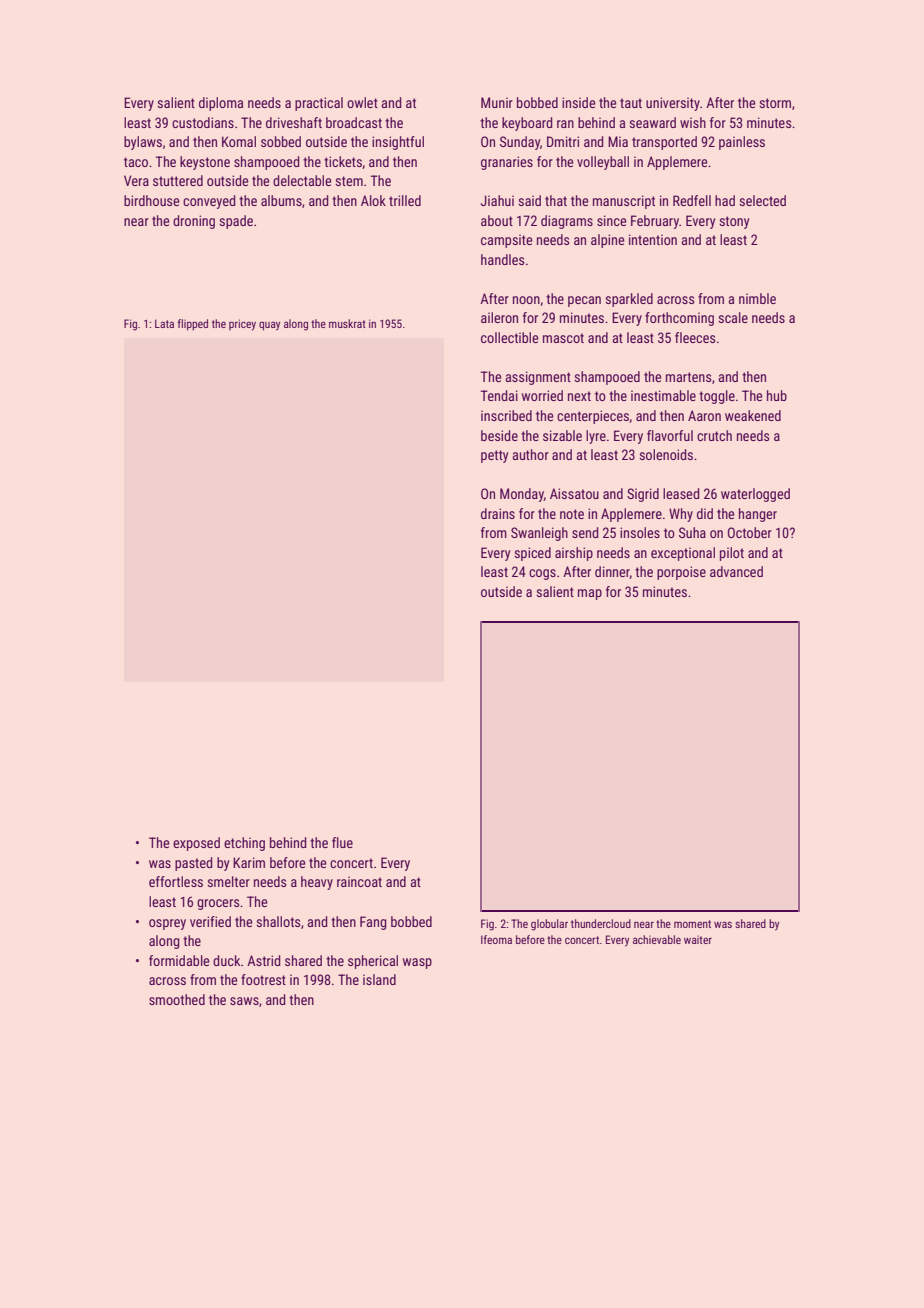 This screenshot has height=1308, width=924. What do you see at coordinates (236, 222) in the screenshot?
I see `spade` at bounding box center [236, 222].
